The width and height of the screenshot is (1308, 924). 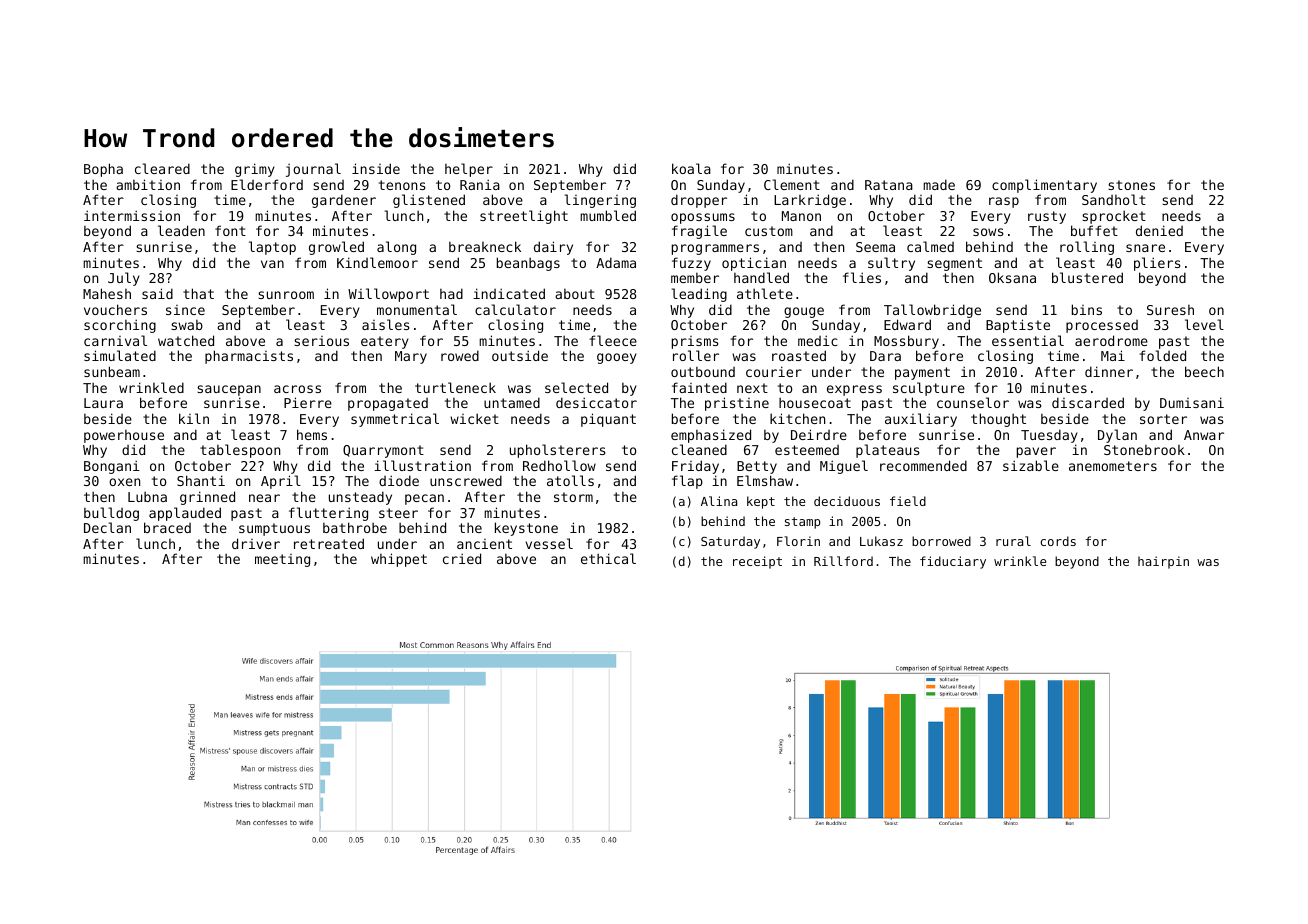 What do you see at coordinates (395, 420) in the screenshot?
I see `symmetrical` at bounding box center [395, 420].
